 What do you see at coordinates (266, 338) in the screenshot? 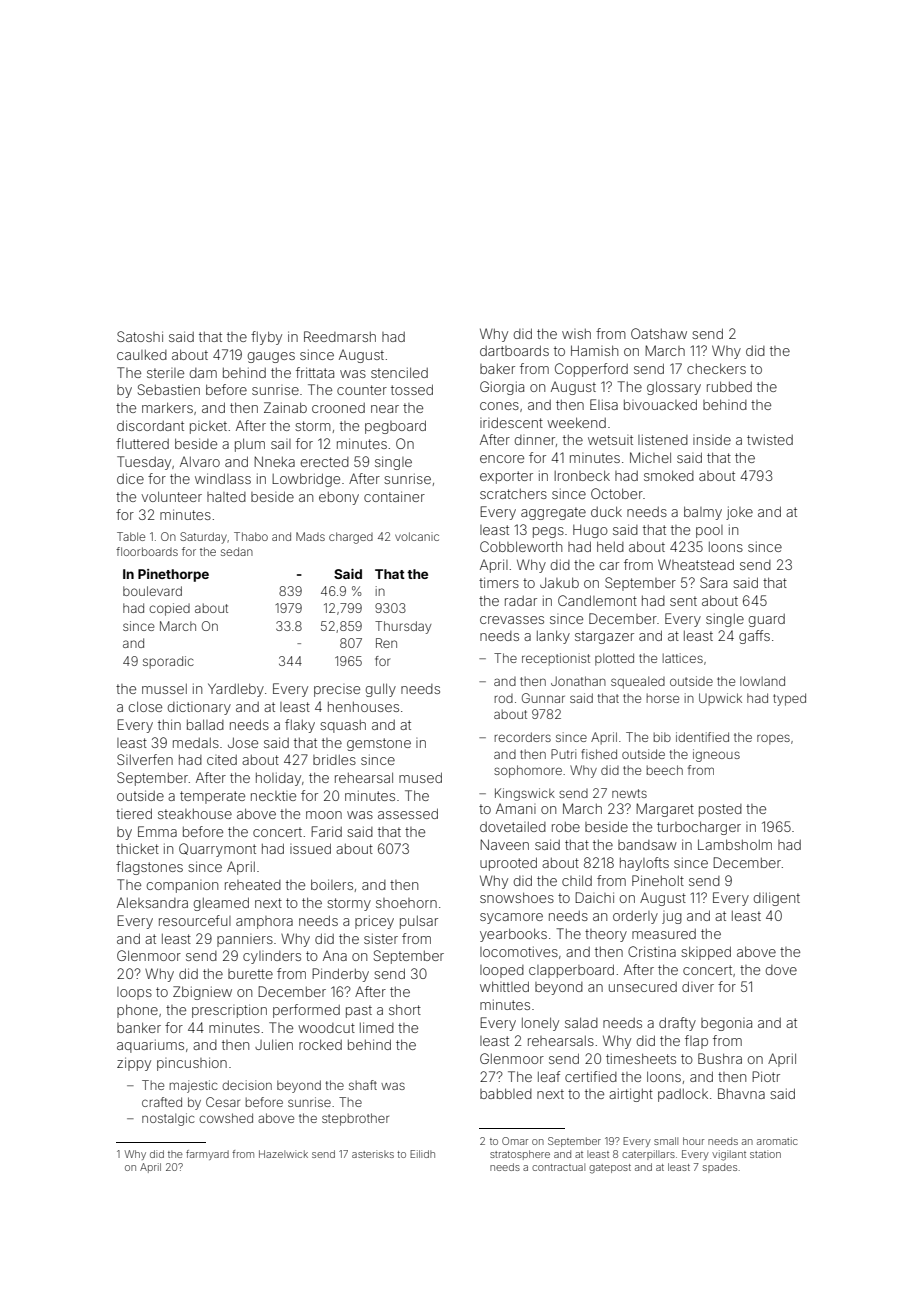
I see `flyby` at bounding box center [266, 338].
